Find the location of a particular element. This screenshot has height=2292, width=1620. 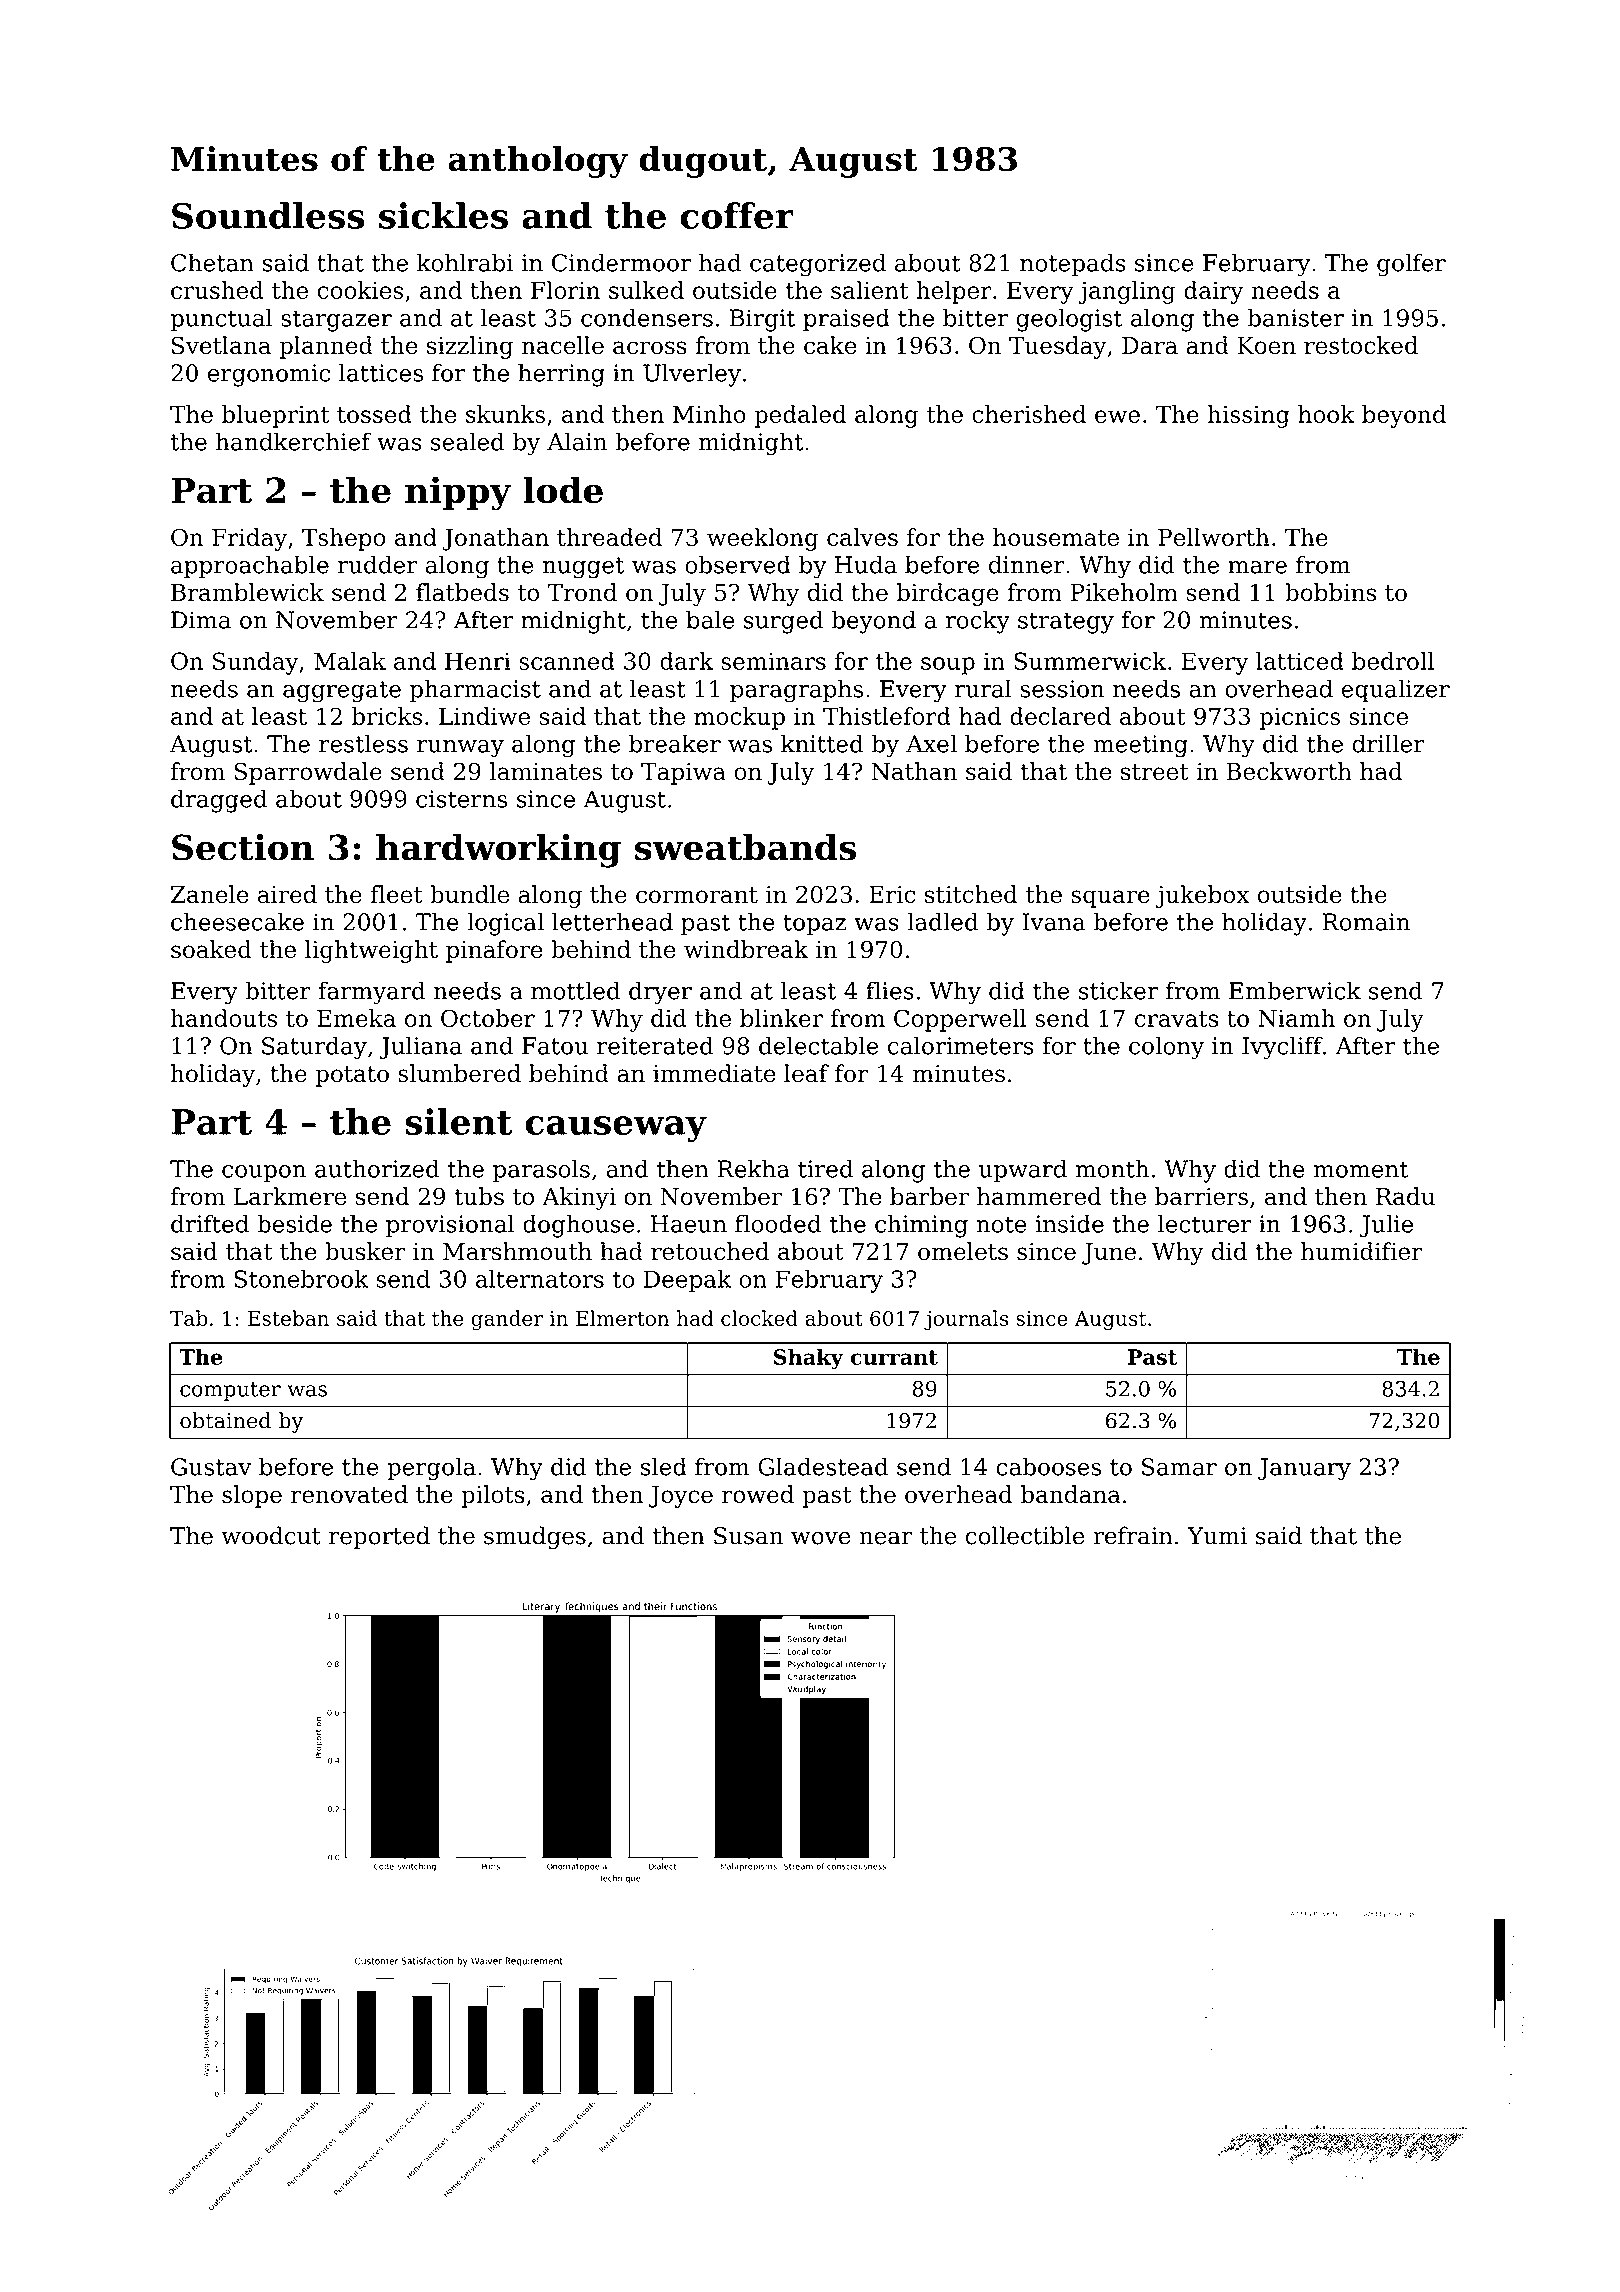

Shaky is located at coordinates (808, 1359).
